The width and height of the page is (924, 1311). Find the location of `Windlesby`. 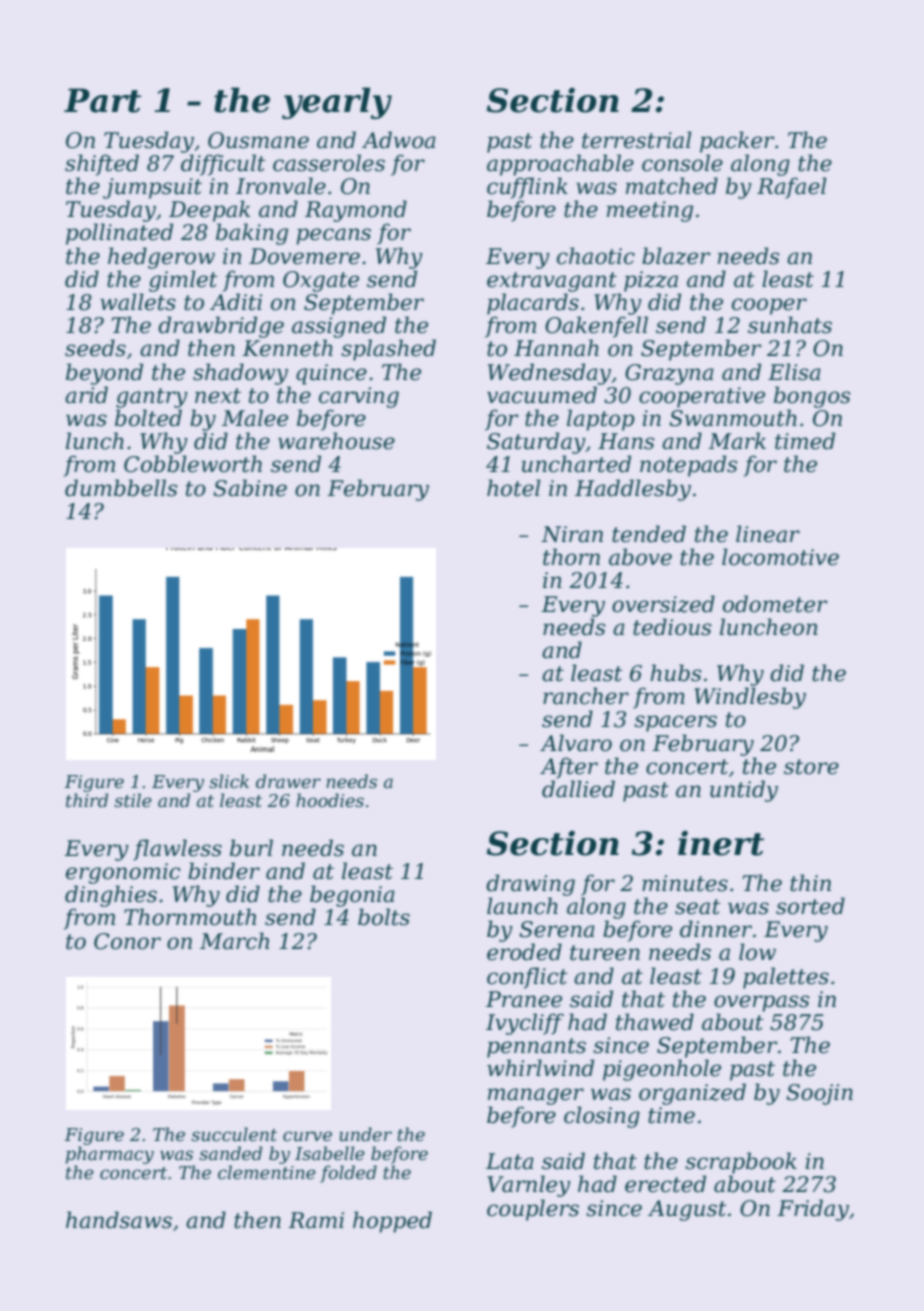

Windlesby is located at coordinates (750, 698).
